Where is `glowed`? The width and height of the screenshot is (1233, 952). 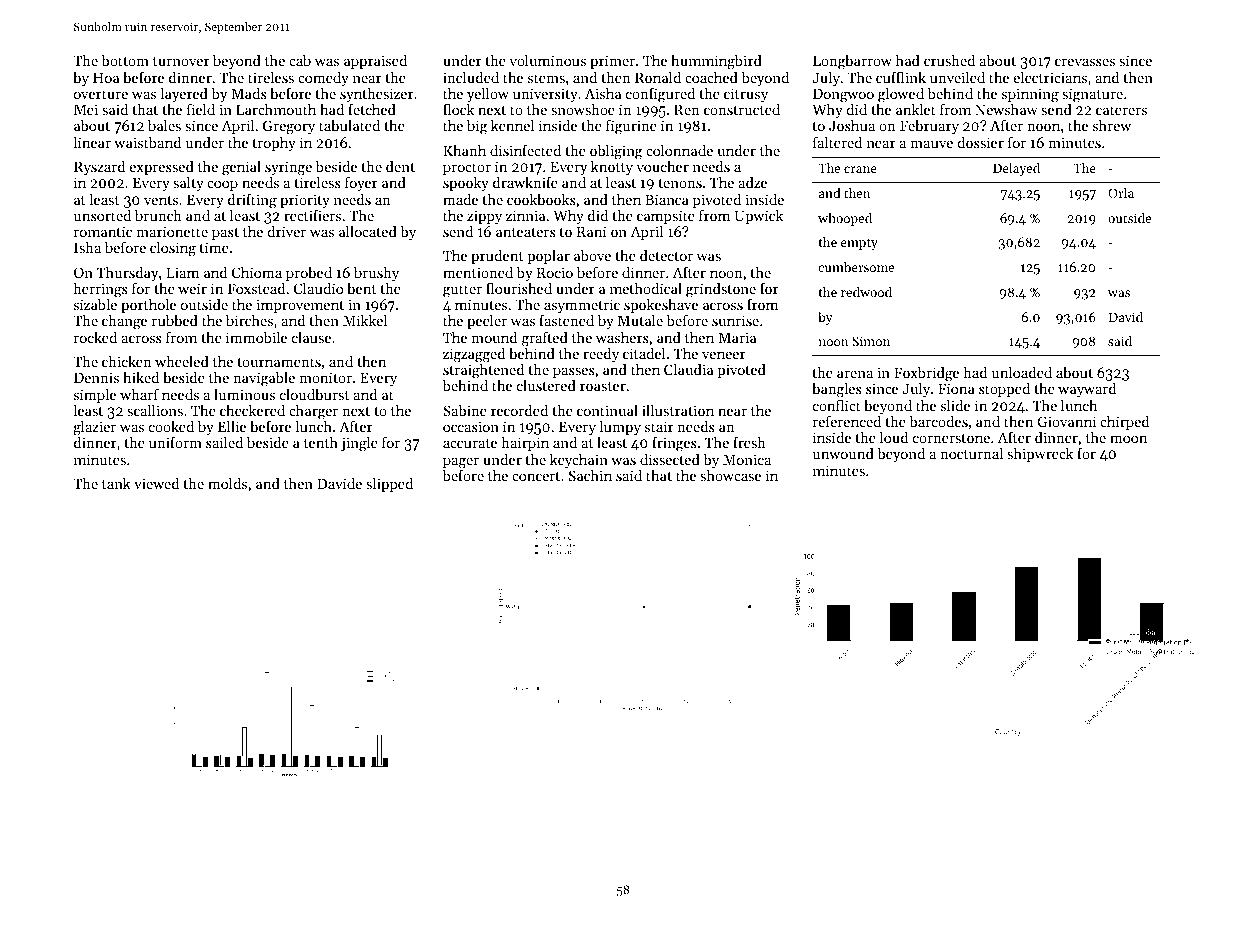
glowed is located at coordinates (901, 95).
